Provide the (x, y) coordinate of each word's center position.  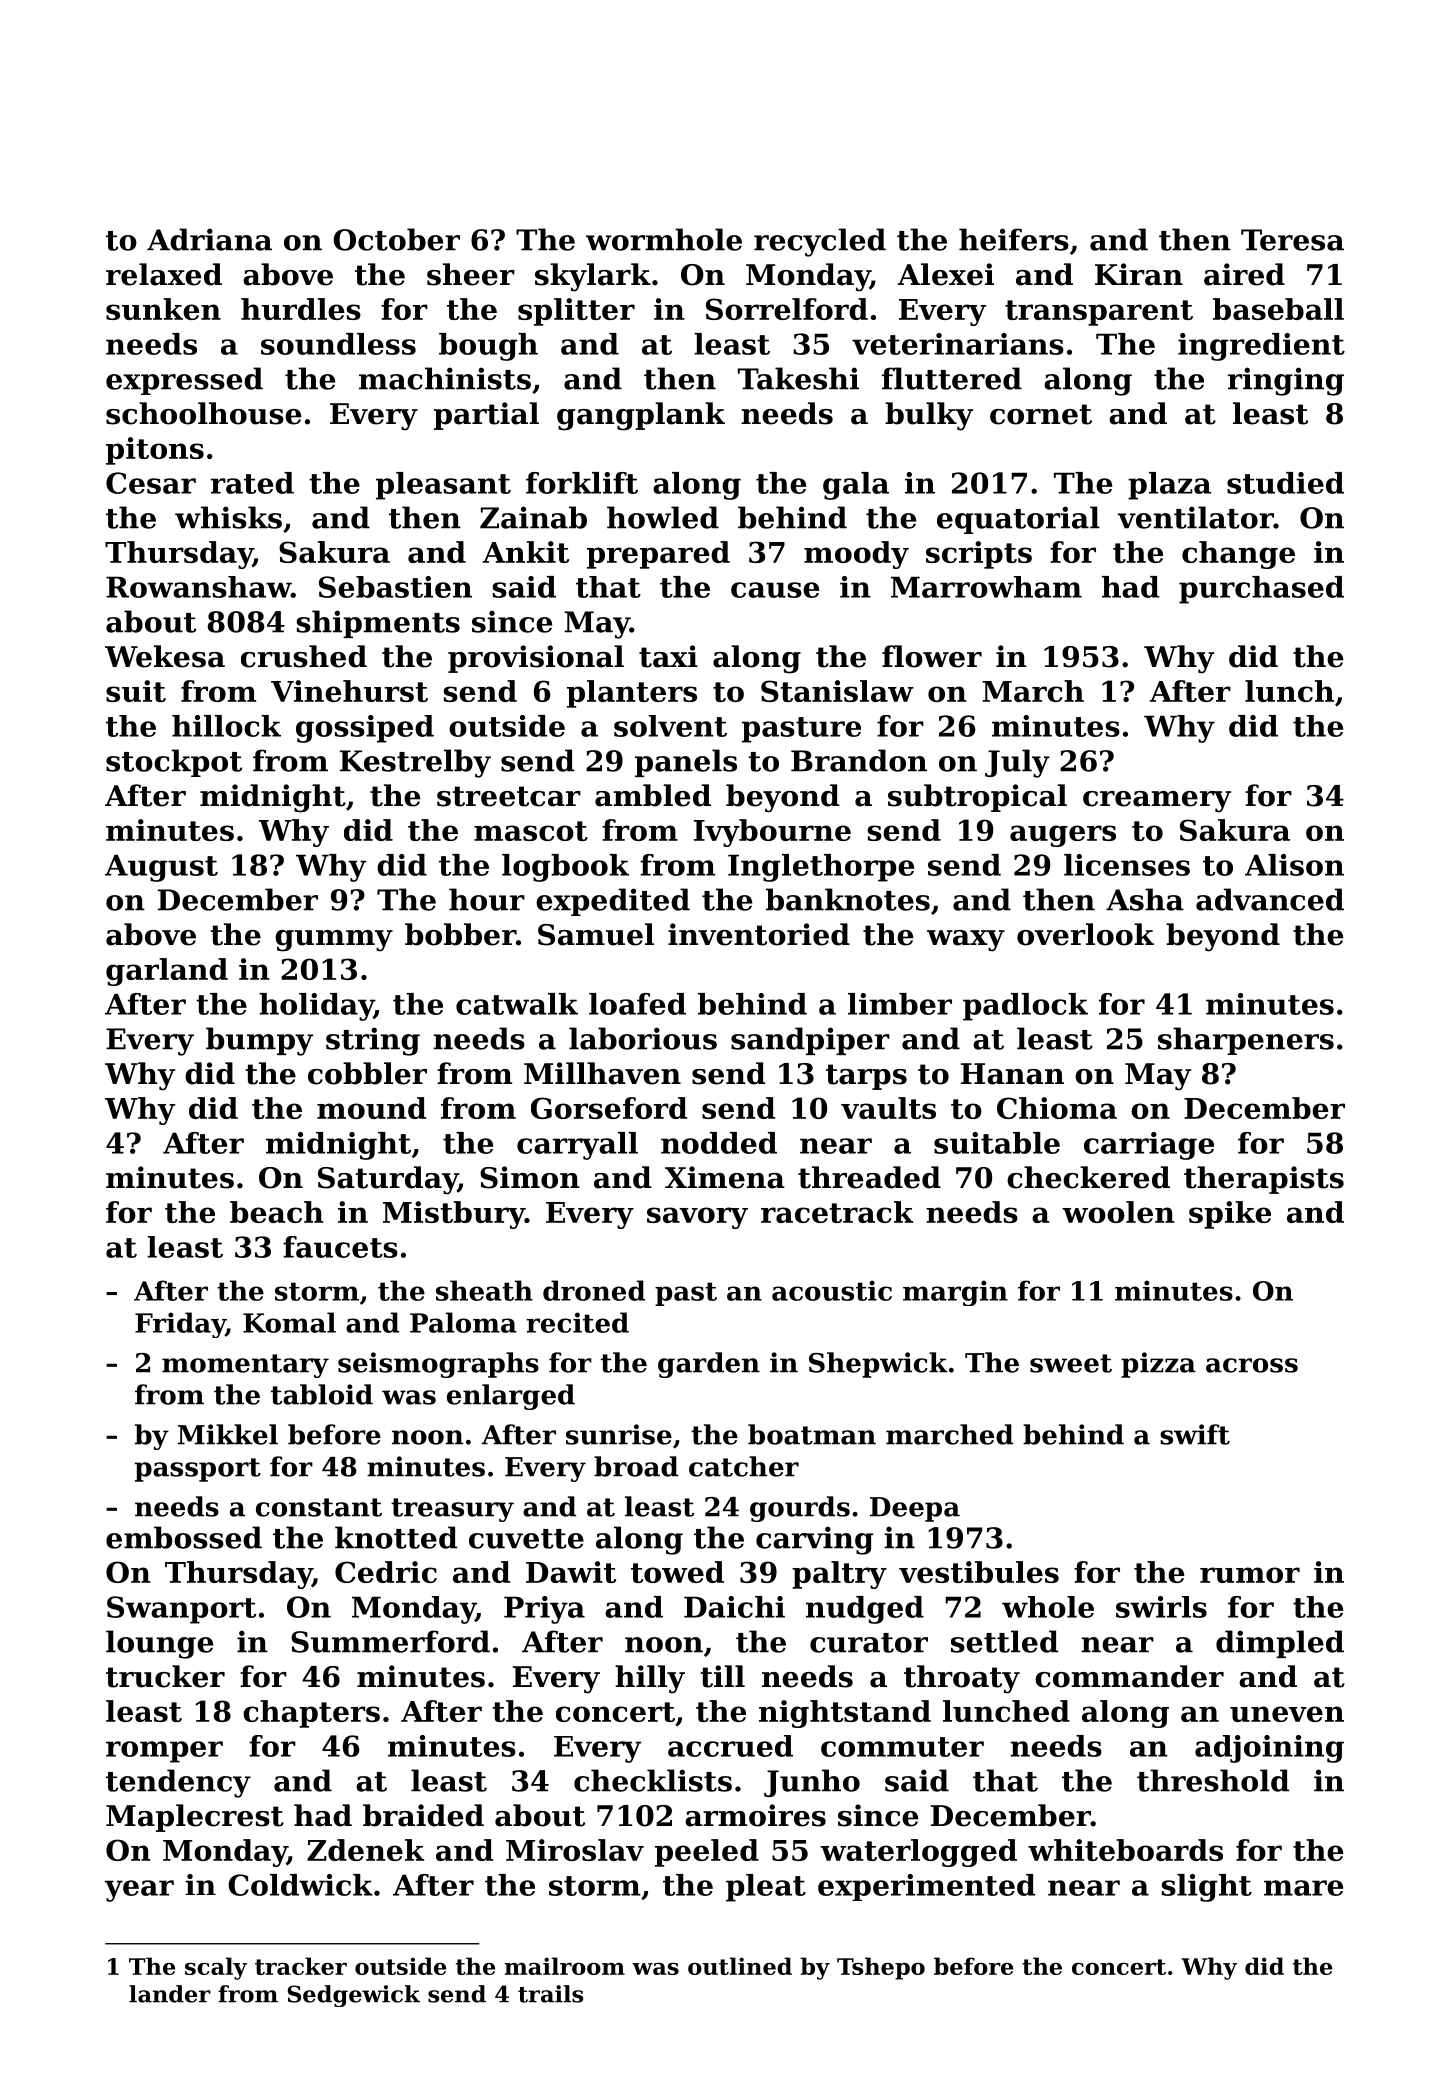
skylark (593, 277)
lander (170, 1994)
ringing (1286, 381)
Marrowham (986, 587)
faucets (340, 1247)
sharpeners (1246, 1041)
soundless (338, 344)
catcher (744, 1466)
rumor (1250, 1575)
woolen (1118, 1212)
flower (932, 656)
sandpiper (810, 1041)
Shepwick (878, 1365)
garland (167, 972)
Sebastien (395, 587)
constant (319, 1507)
